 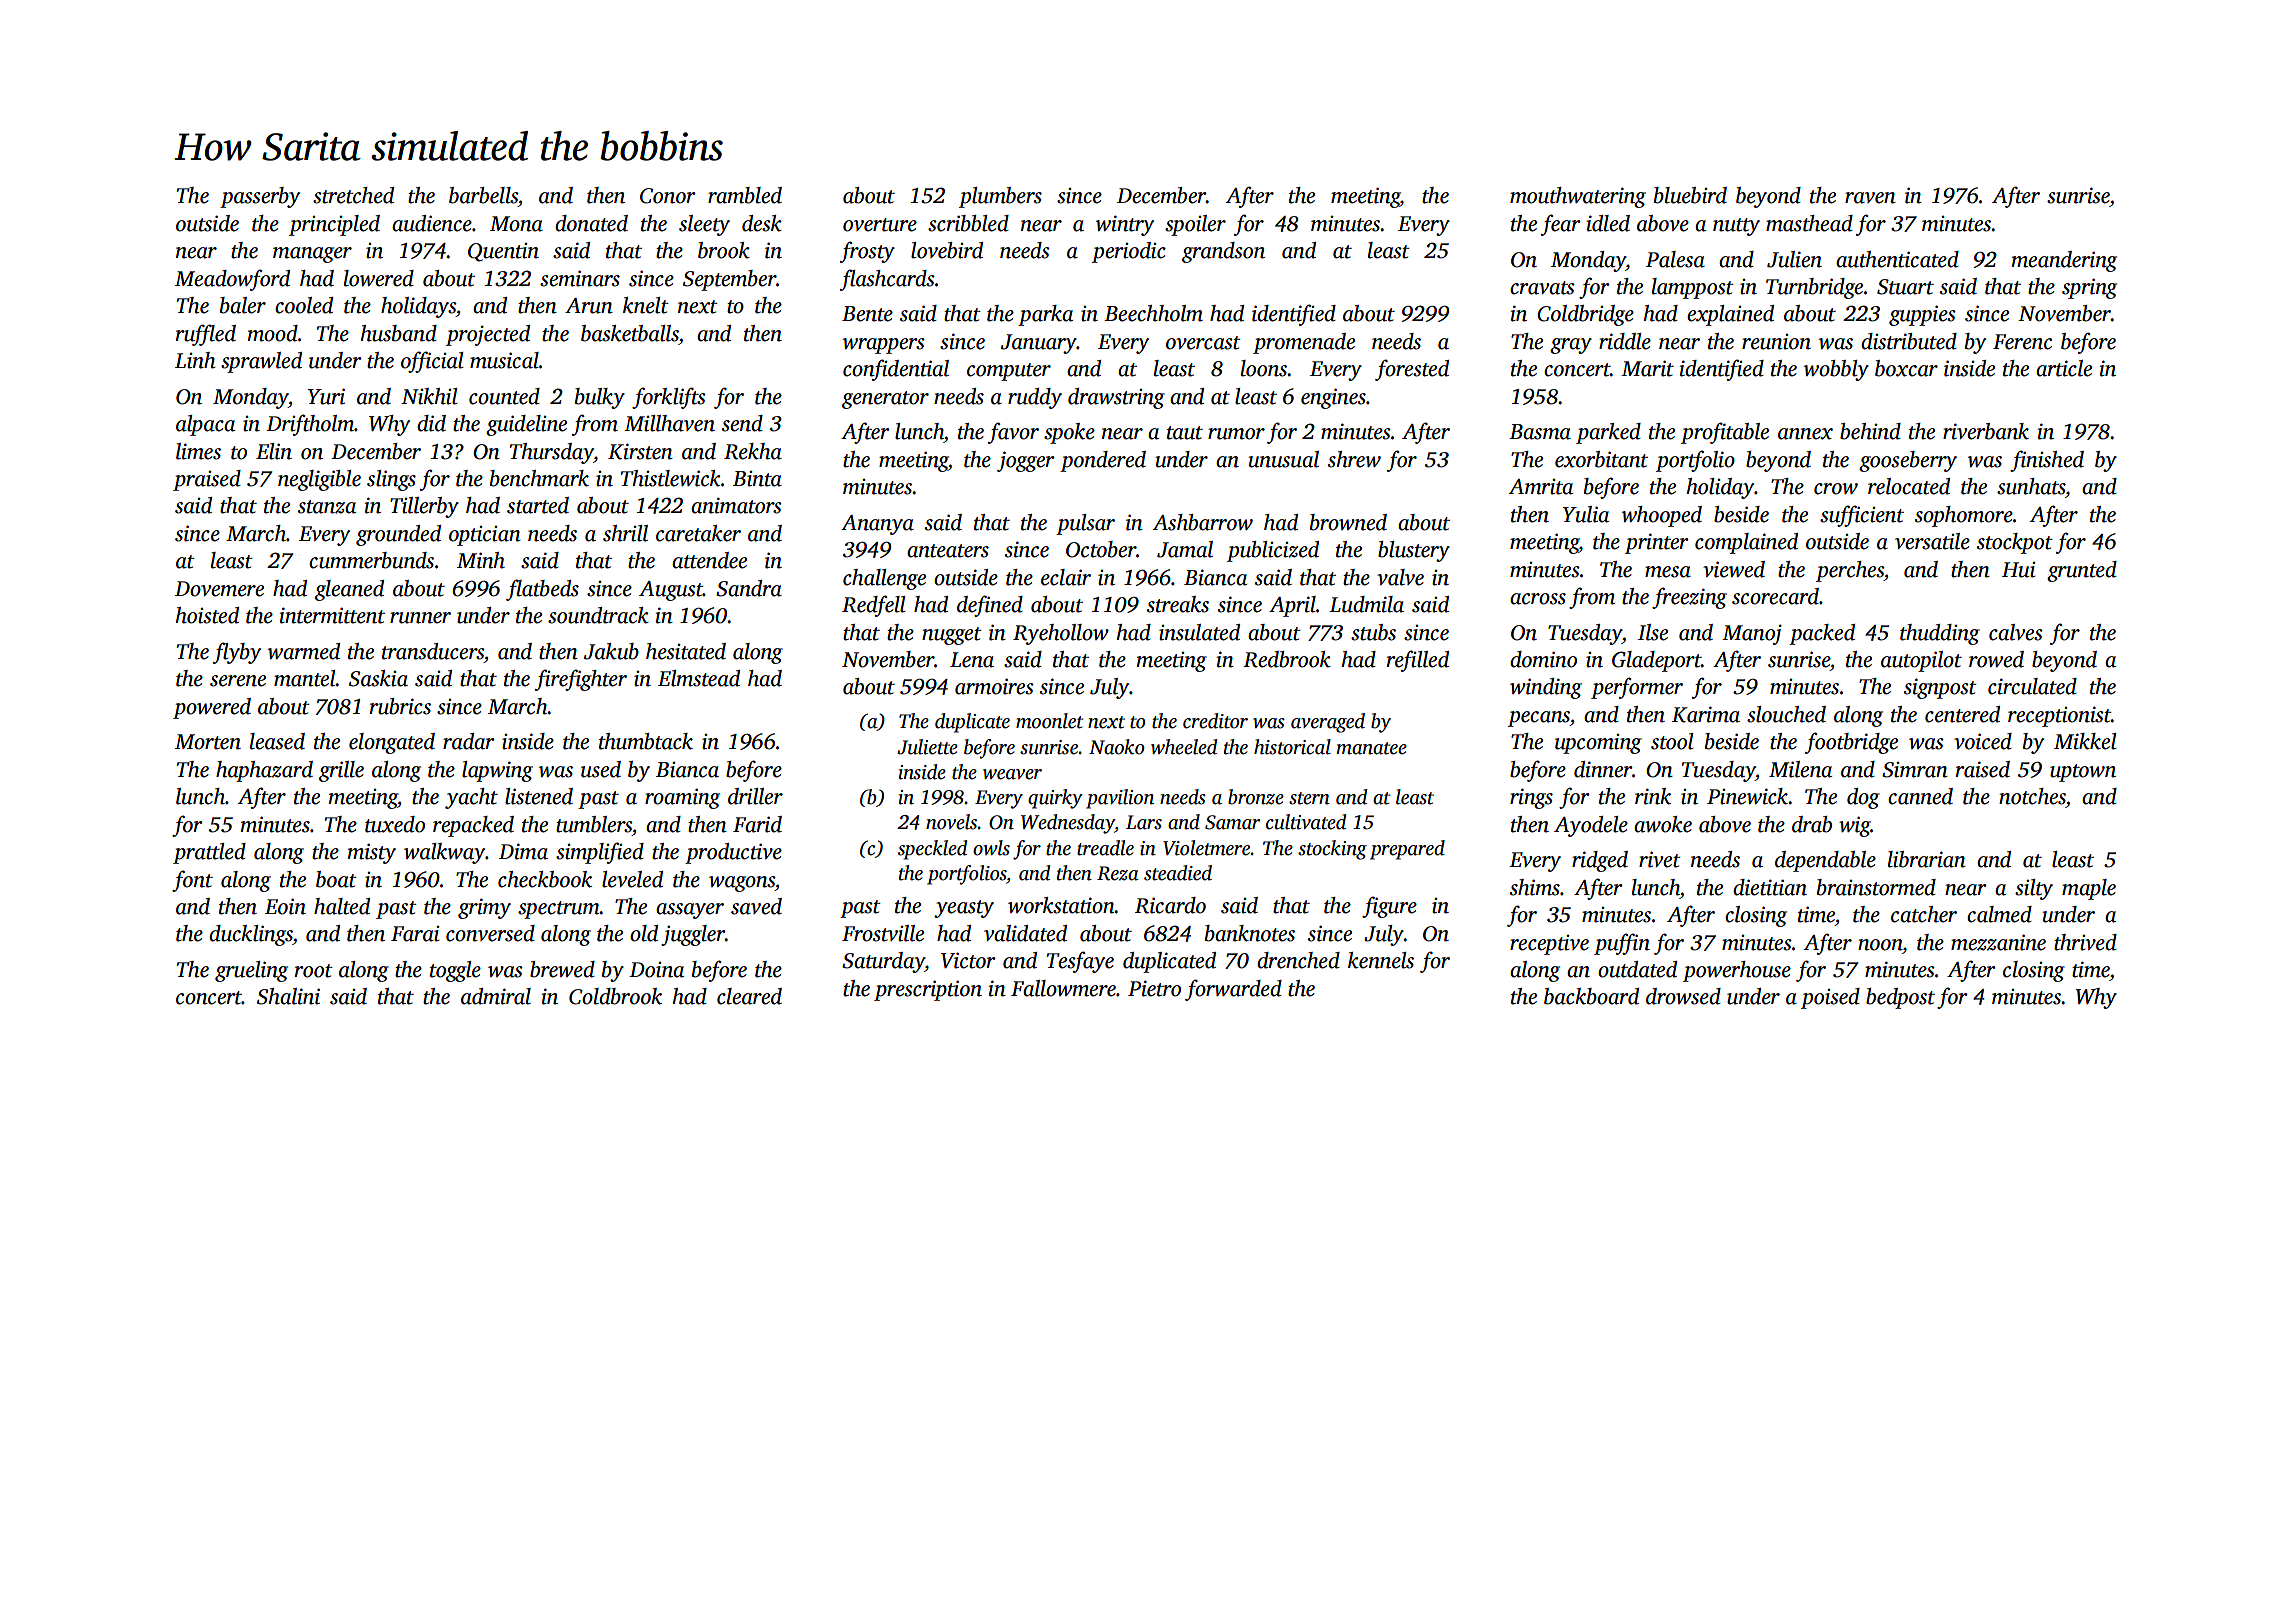 I want to click on alpaca, so click(x=205, y=425).
